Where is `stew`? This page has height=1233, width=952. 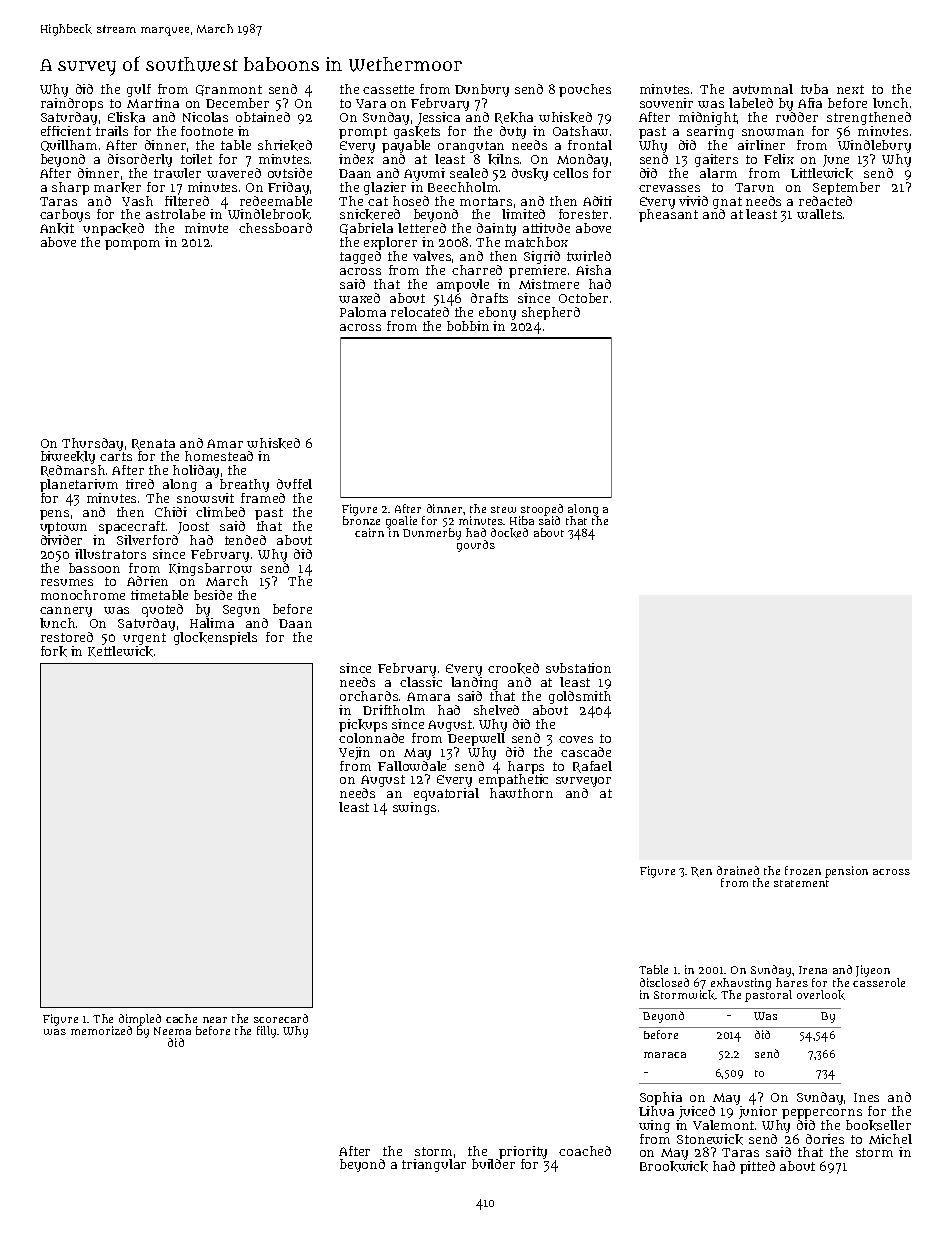 stew is located at coordinates (503, 509).
